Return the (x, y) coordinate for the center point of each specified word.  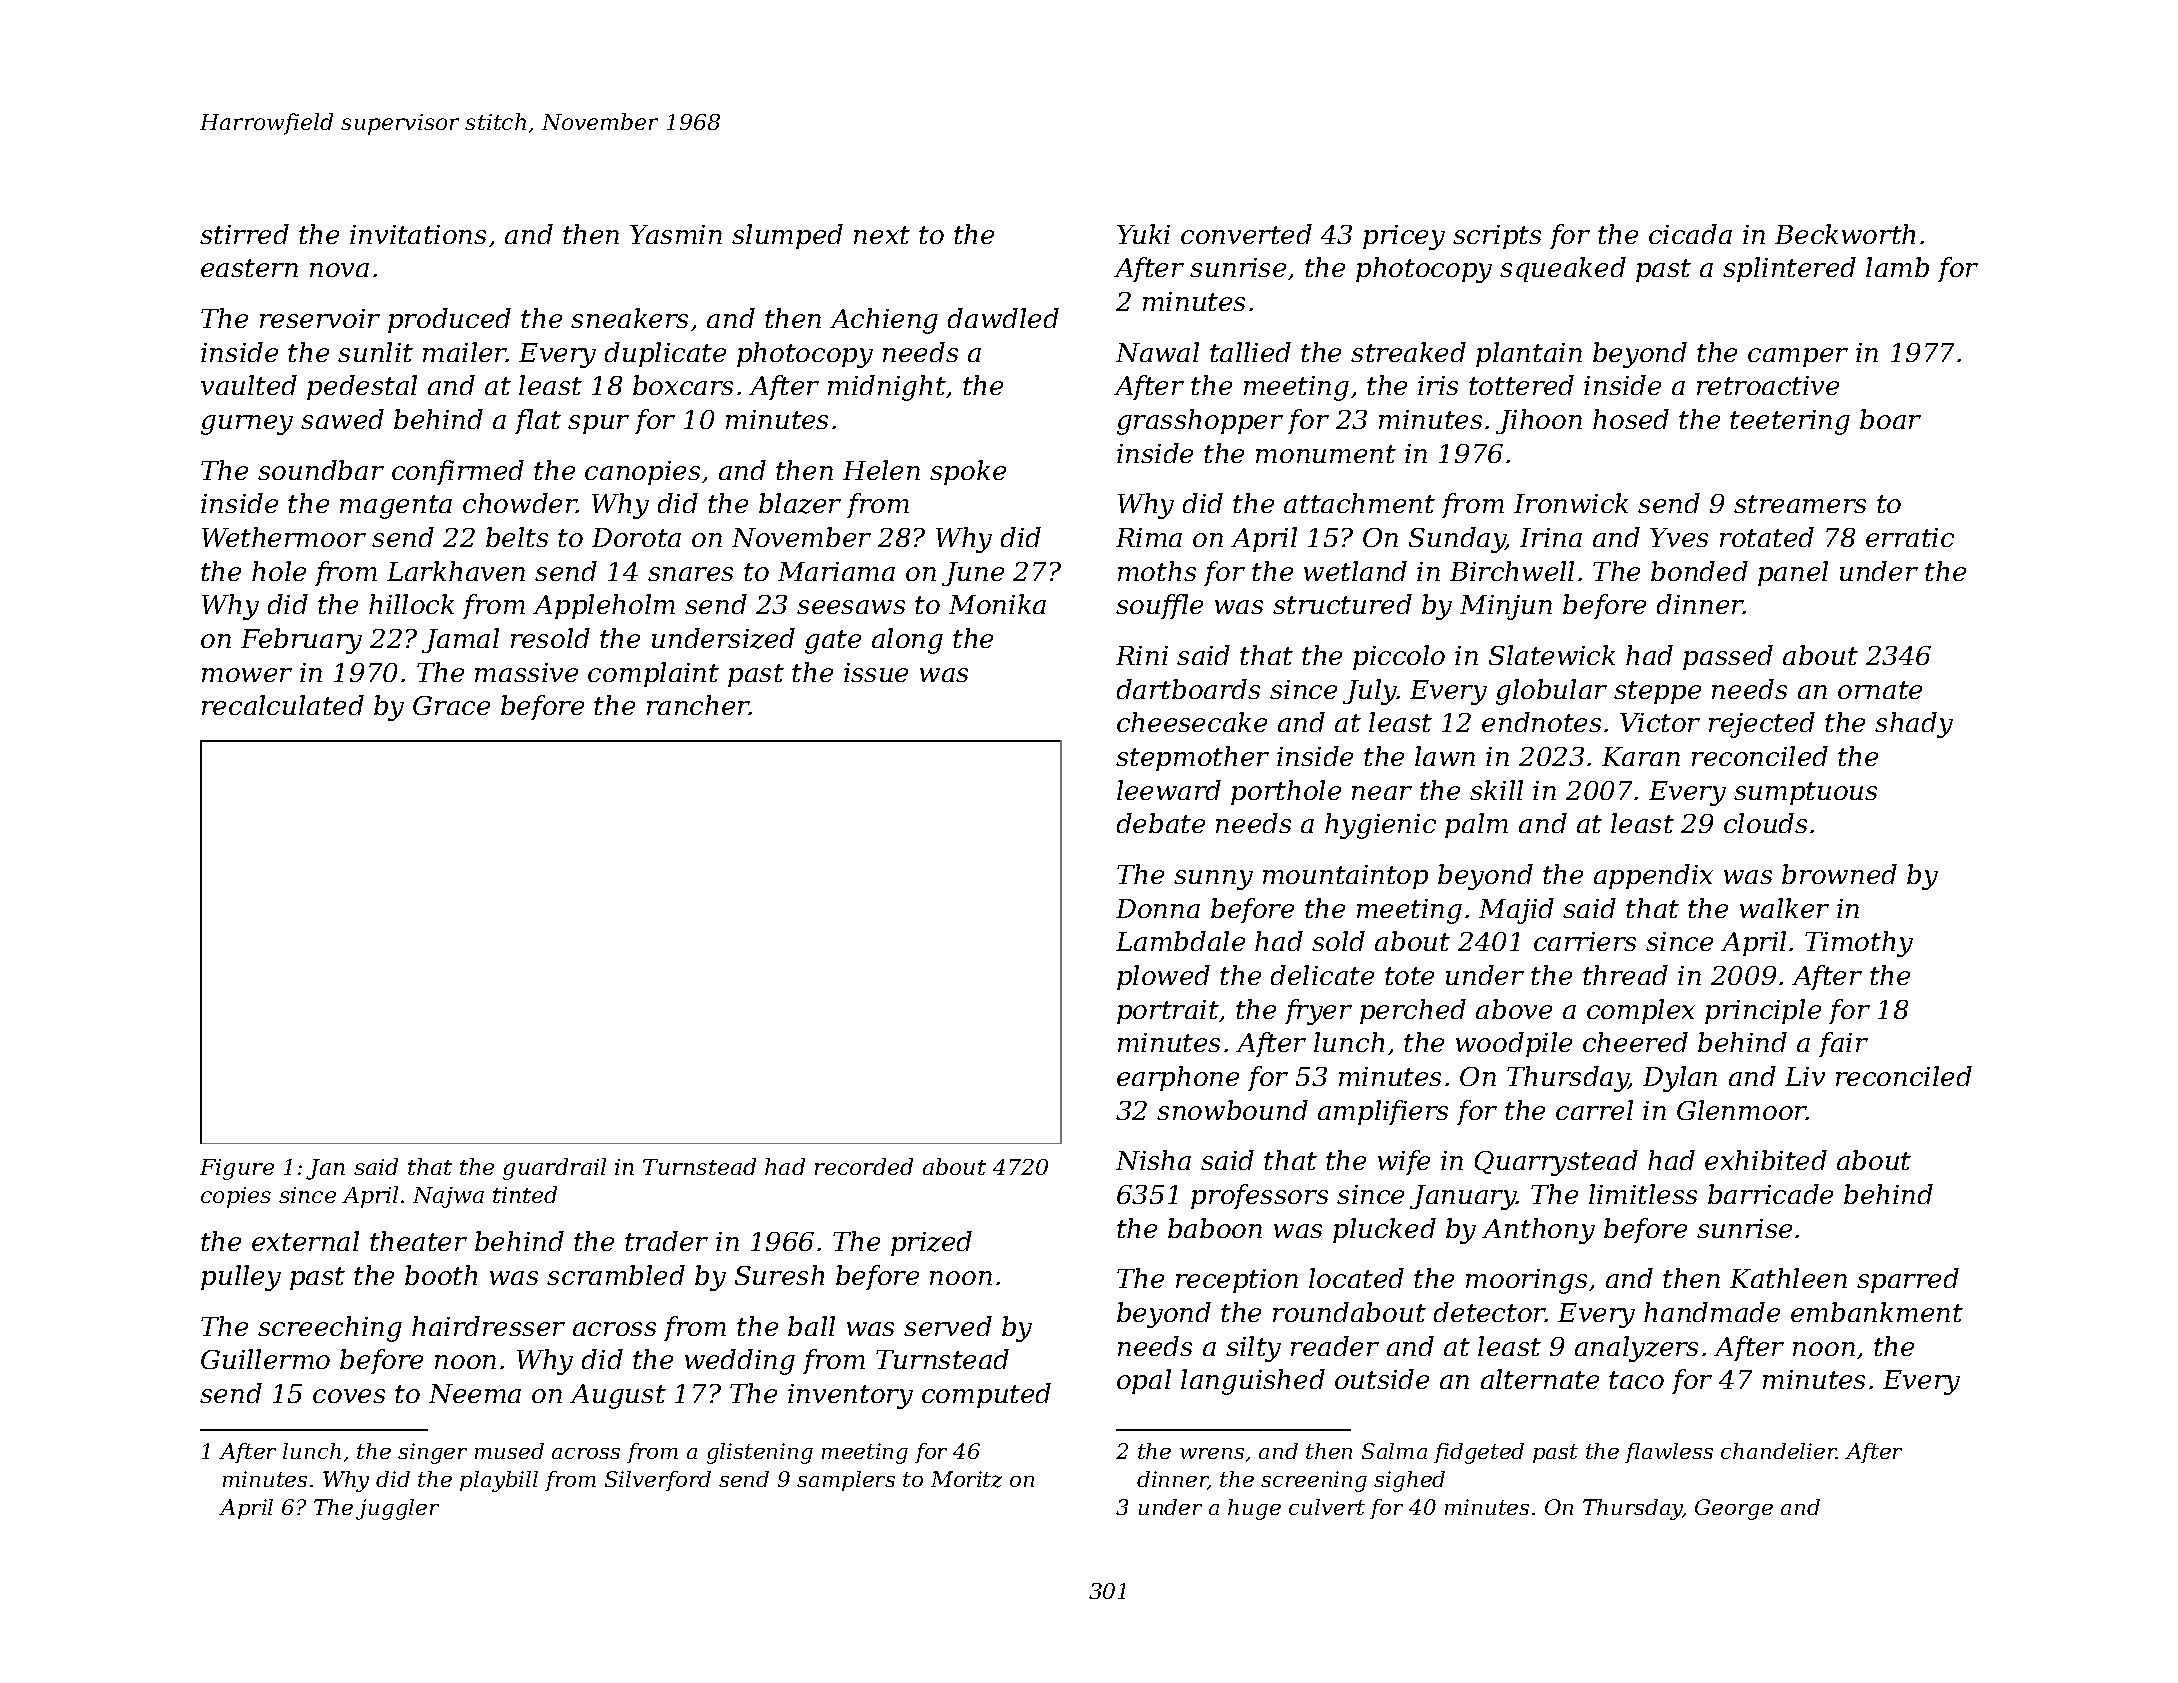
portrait (1168, 1012)
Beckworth (1845, 234)
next (882, 235)
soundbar (321, 470)
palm (1476, 825)
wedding (740, 1362)
